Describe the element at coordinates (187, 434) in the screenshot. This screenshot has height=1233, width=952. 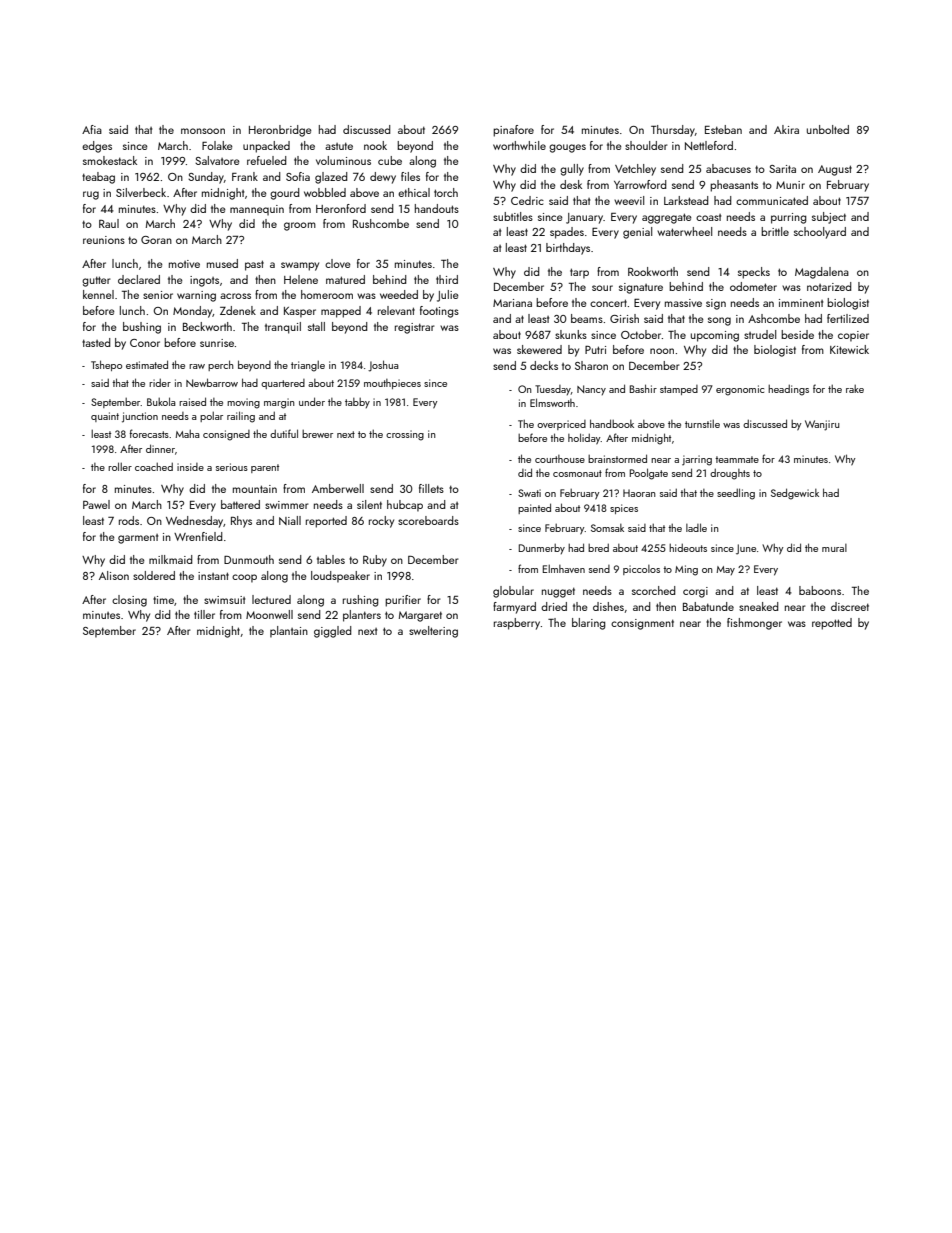
I see `Maha` at that location.
